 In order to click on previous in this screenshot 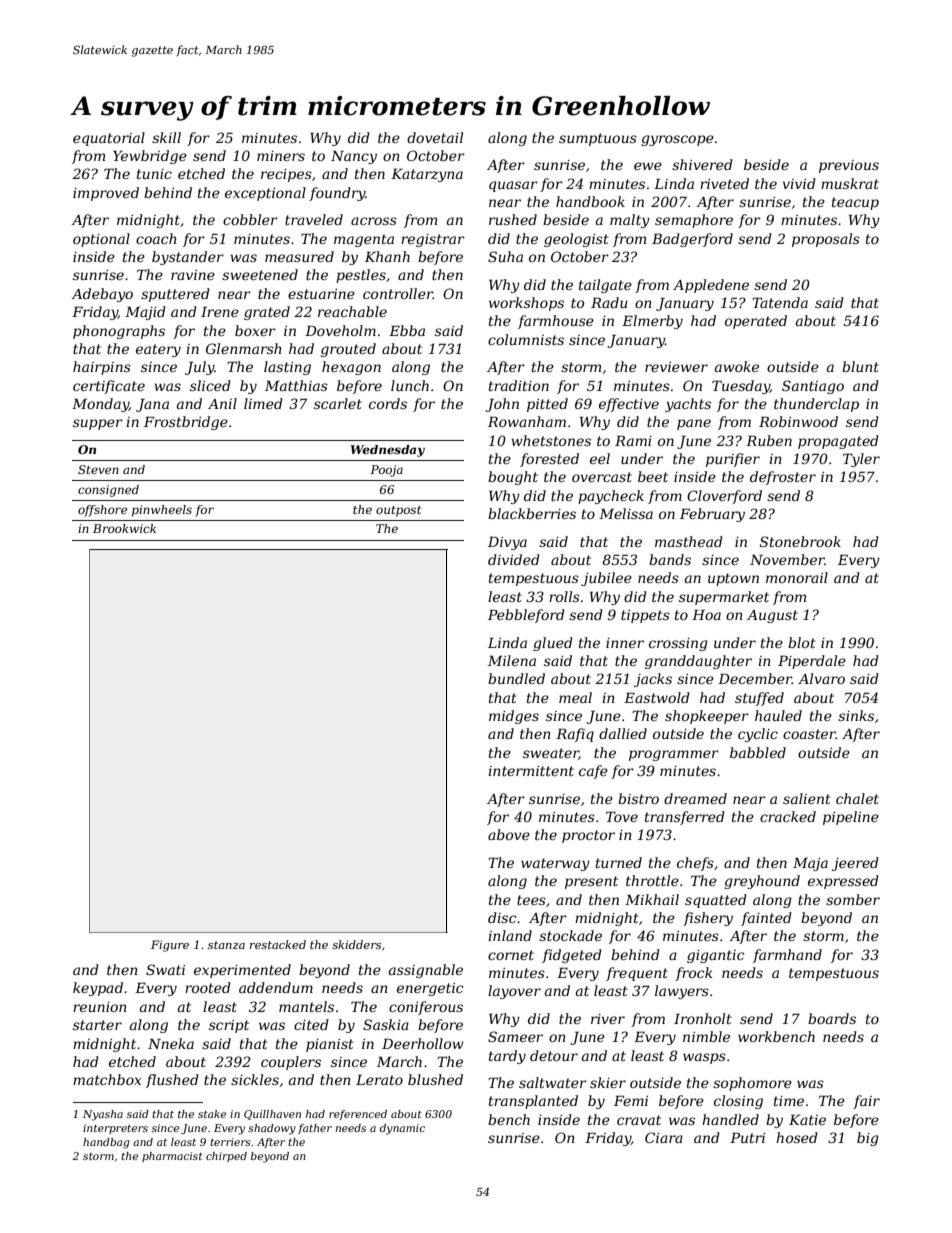, I will do `click(849, 166)`.
